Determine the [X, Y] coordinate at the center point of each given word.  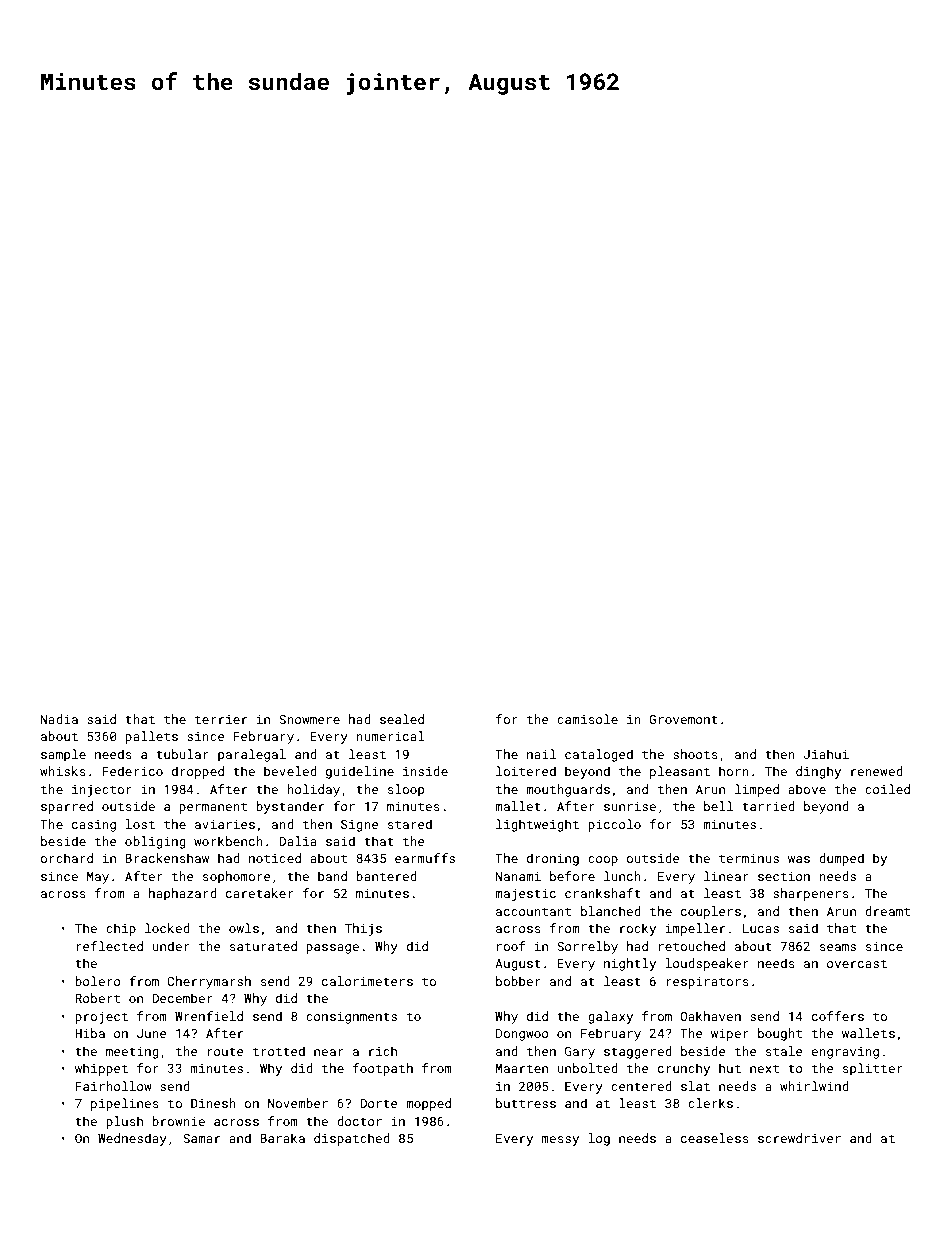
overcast [857, 963]
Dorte [378, 1103]
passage [332, 949]
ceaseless [715, 1138]
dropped [198, 772]
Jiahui [826, 754]
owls [244, 928]
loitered [526, 771]
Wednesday [132, 1139]
